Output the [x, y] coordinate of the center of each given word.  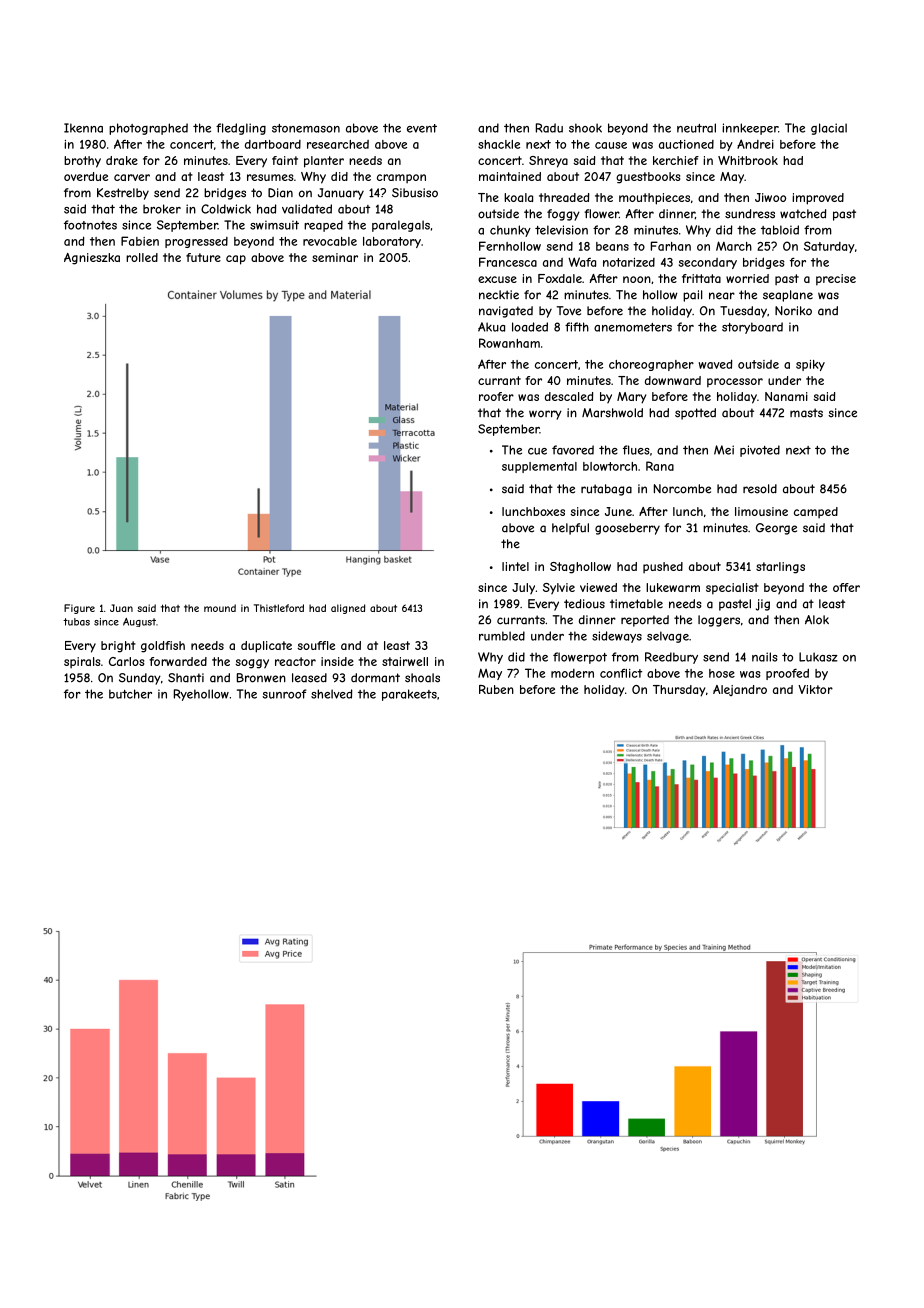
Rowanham [509, 343]
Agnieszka [92, 259]
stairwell [405, 661]
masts [806, 413]
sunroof [285, 694]
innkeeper [750, 129]
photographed [148, 129]
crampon [401, 178]
